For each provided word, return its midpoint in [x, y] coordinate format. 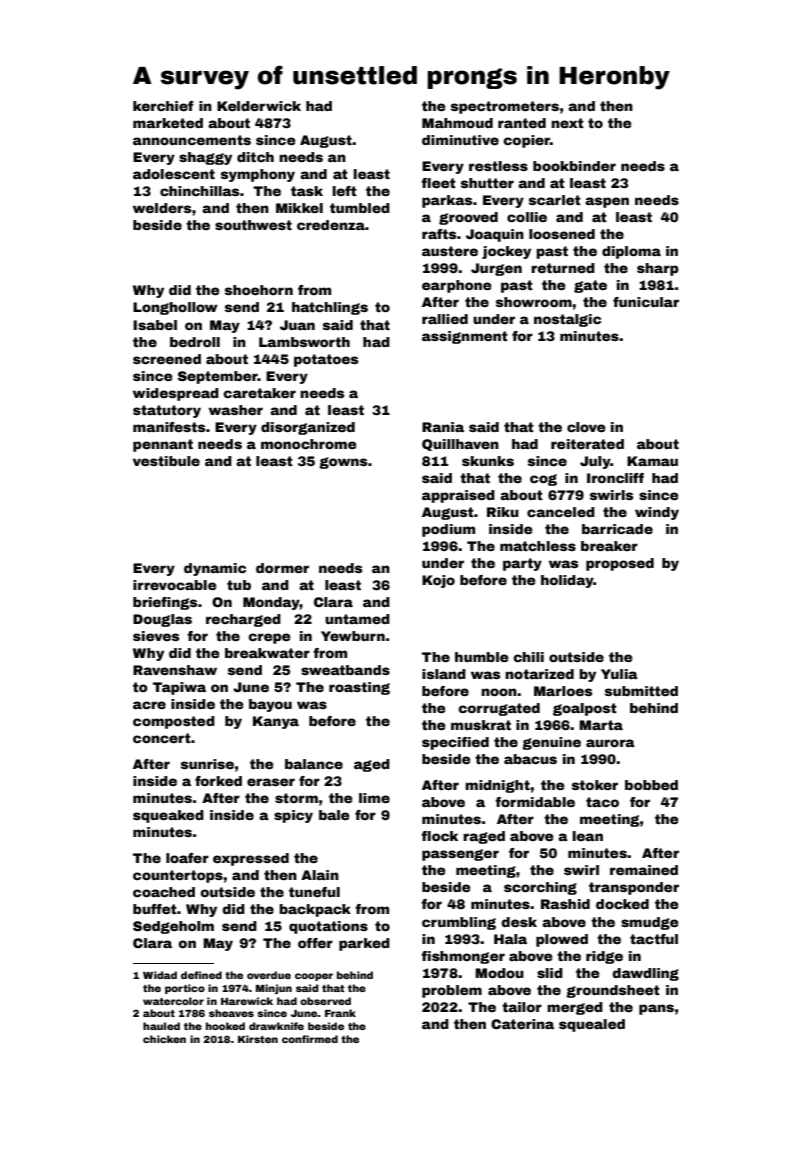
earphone [456, 286]
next [567, 123]
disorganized [308, 428]
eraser [271, 782]
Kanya [276, 722]
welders [162, 208]
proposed [620, 564]
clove [586, 427]
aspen [607, 202]
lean [587, 836]
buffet [155, 909]
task [307, 191]
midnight [497, 786]
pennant [163, 445]
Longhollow [175, 308]
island [444, 674]
